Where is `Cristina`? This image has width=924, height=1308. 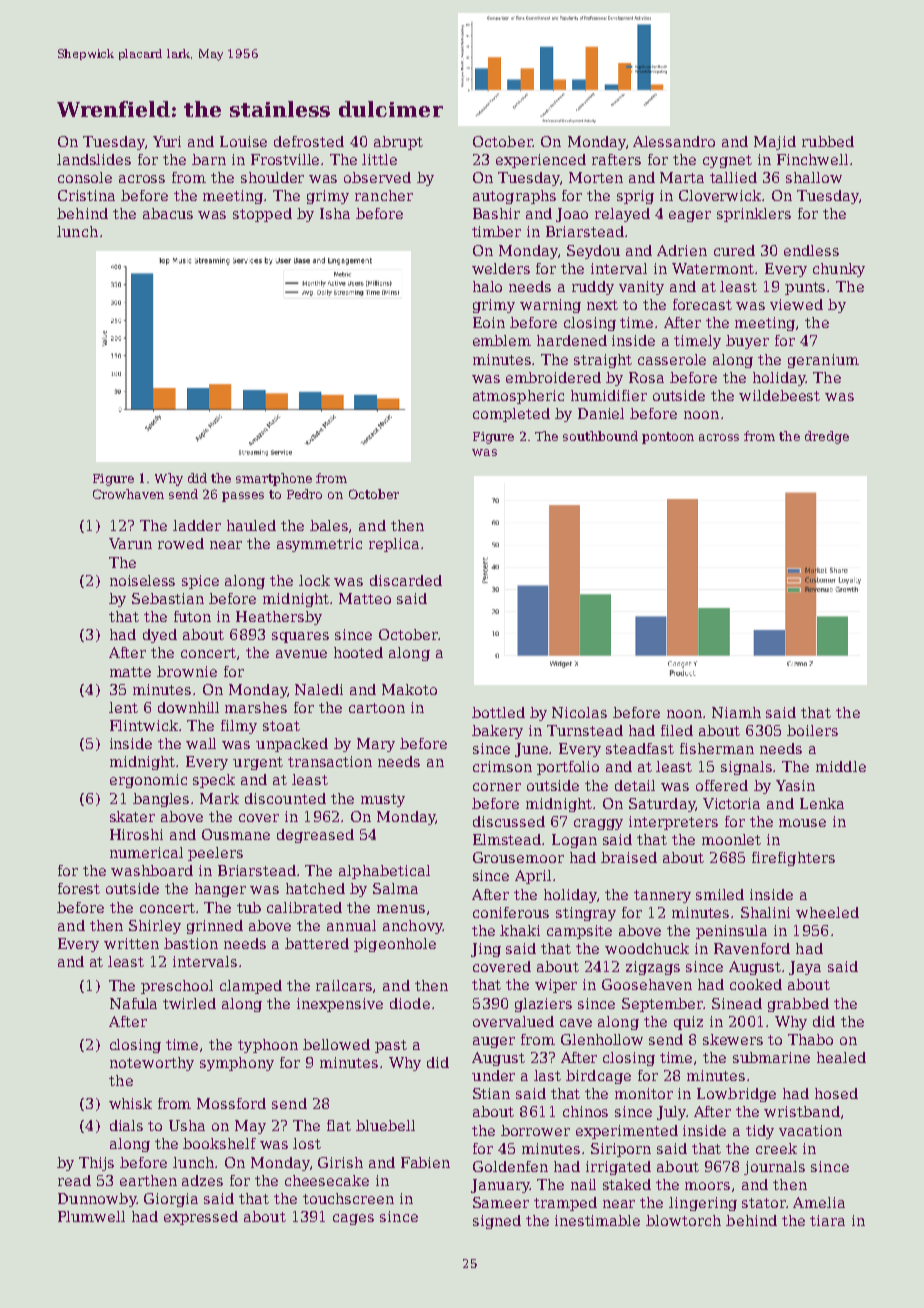 Cristina is located at coordinates (86, 195).
